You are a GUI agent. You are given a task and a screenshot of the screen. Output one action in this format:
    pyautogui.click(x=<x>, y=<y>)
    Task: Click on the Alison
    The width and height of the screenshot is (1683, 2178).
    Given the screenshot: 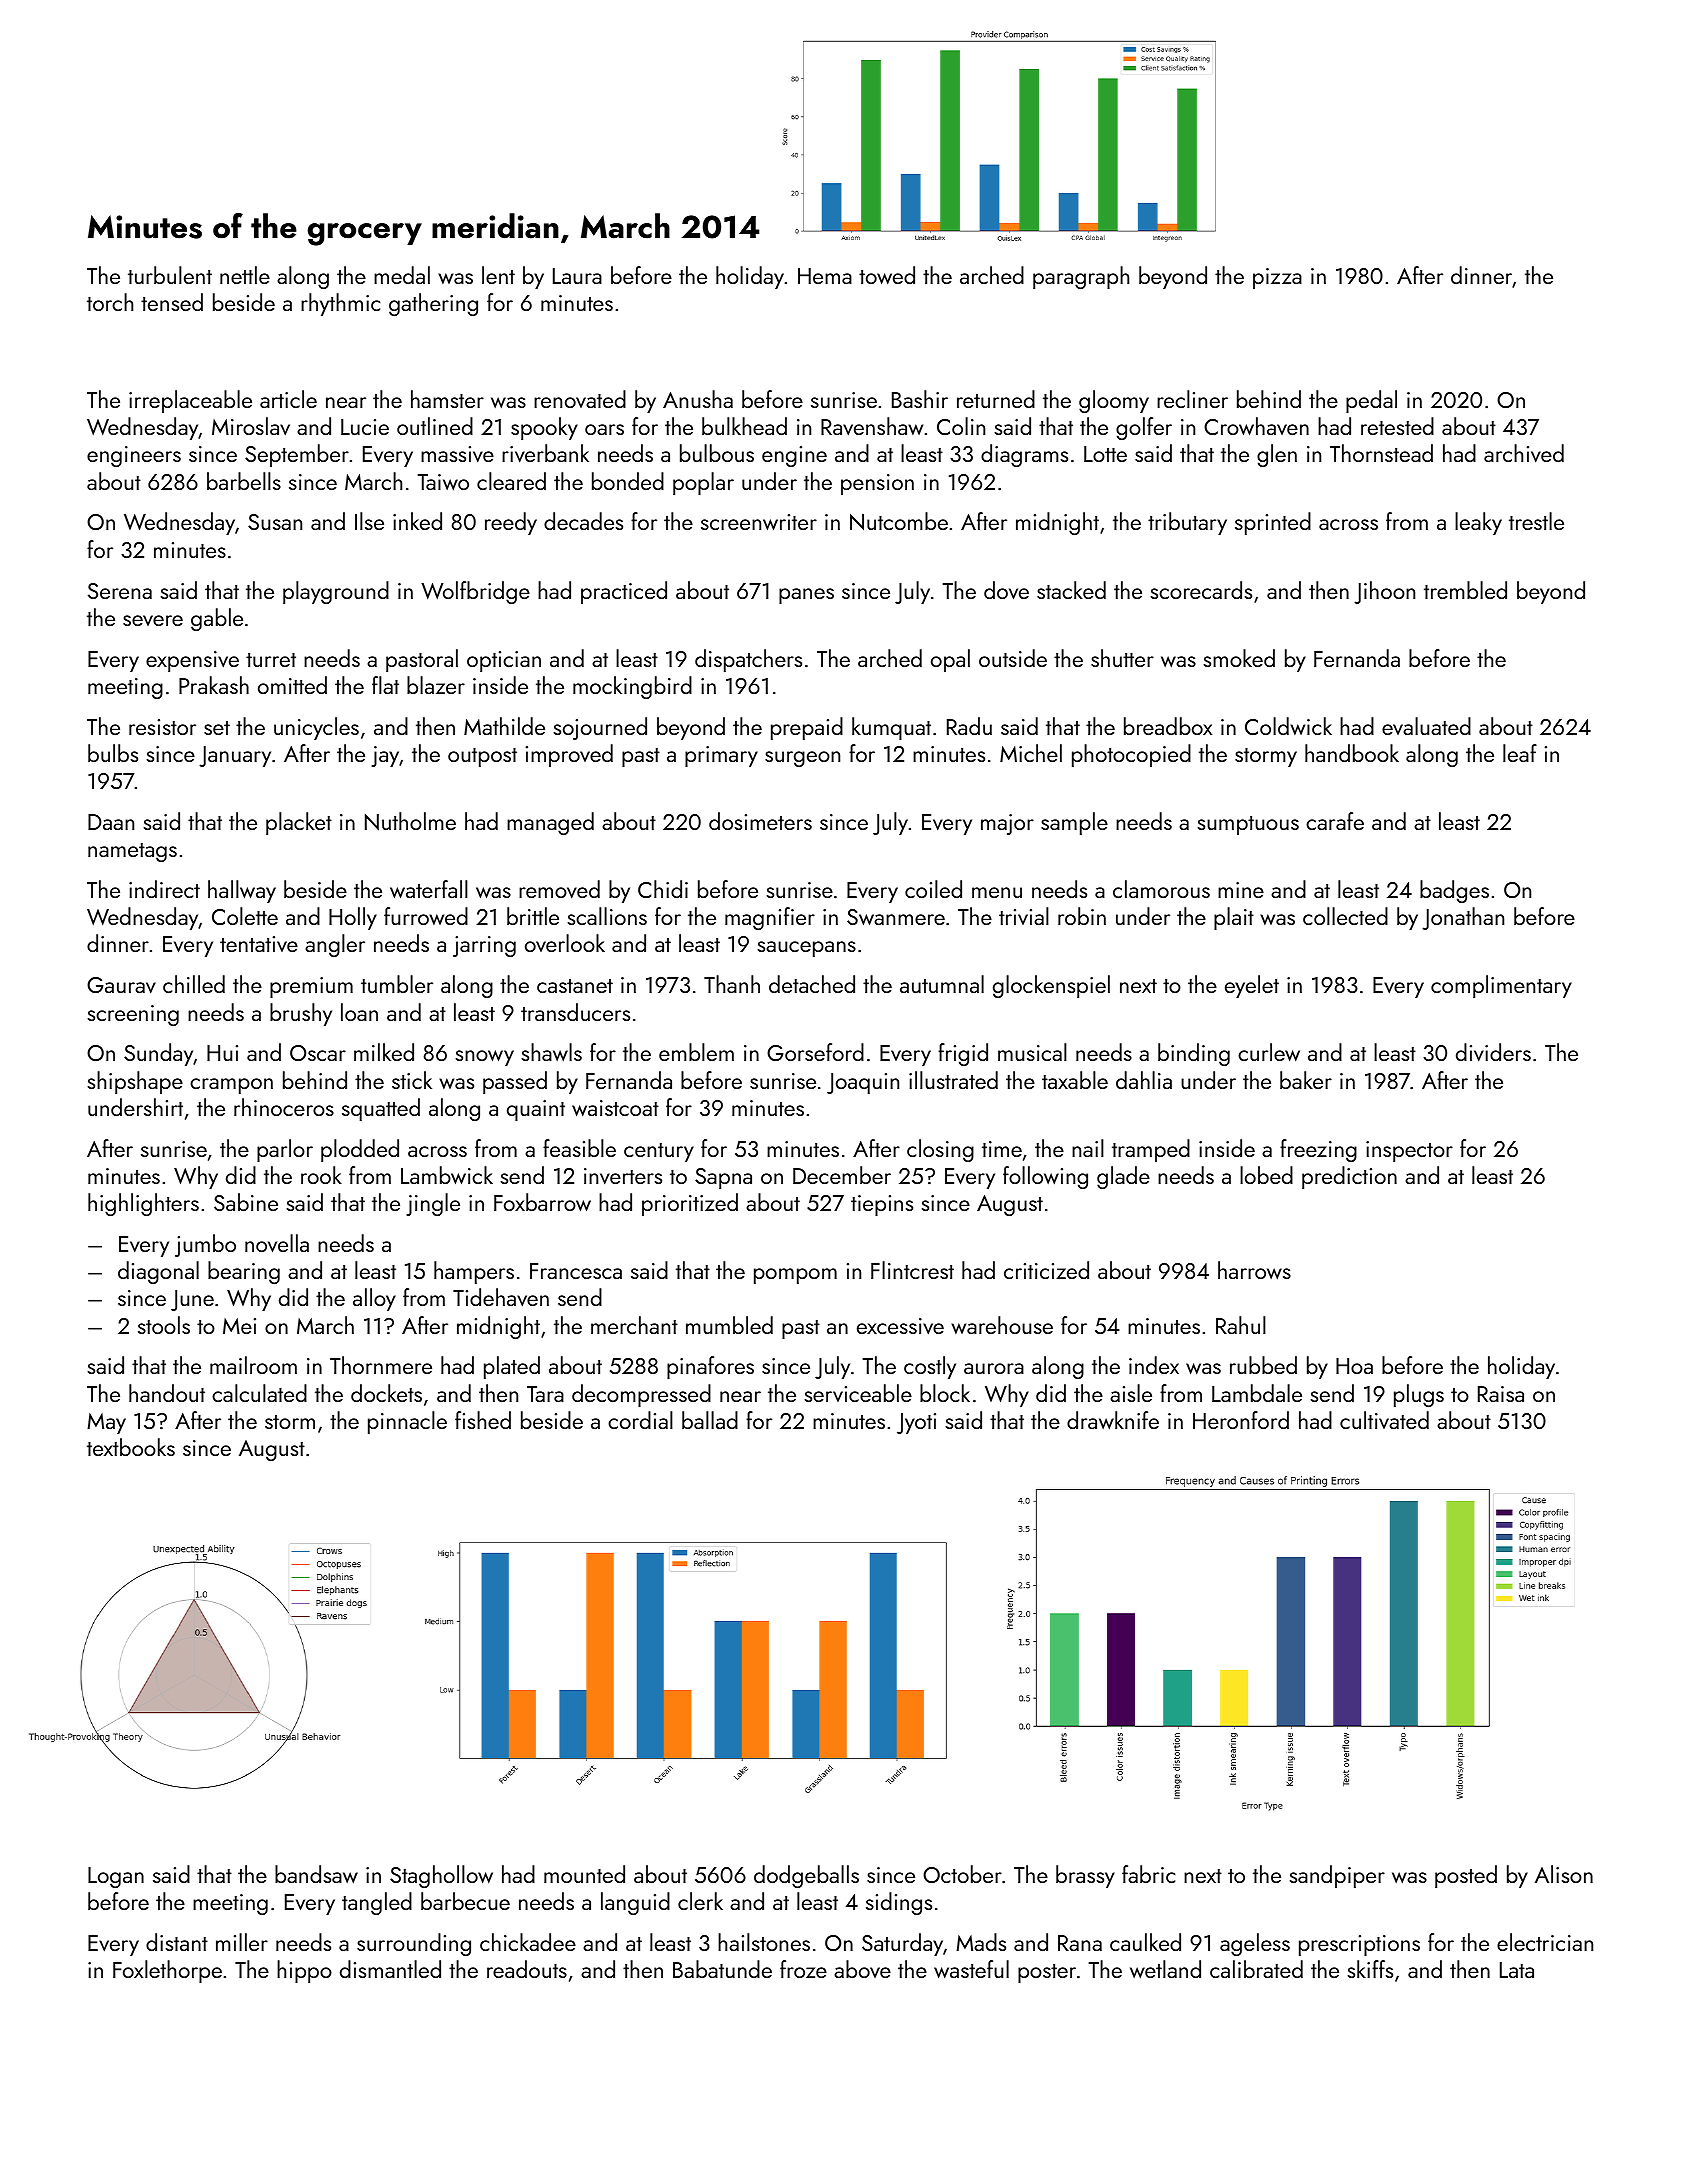 What is the action you would take?
    pyautogui.click(x=1564, y=1874)
